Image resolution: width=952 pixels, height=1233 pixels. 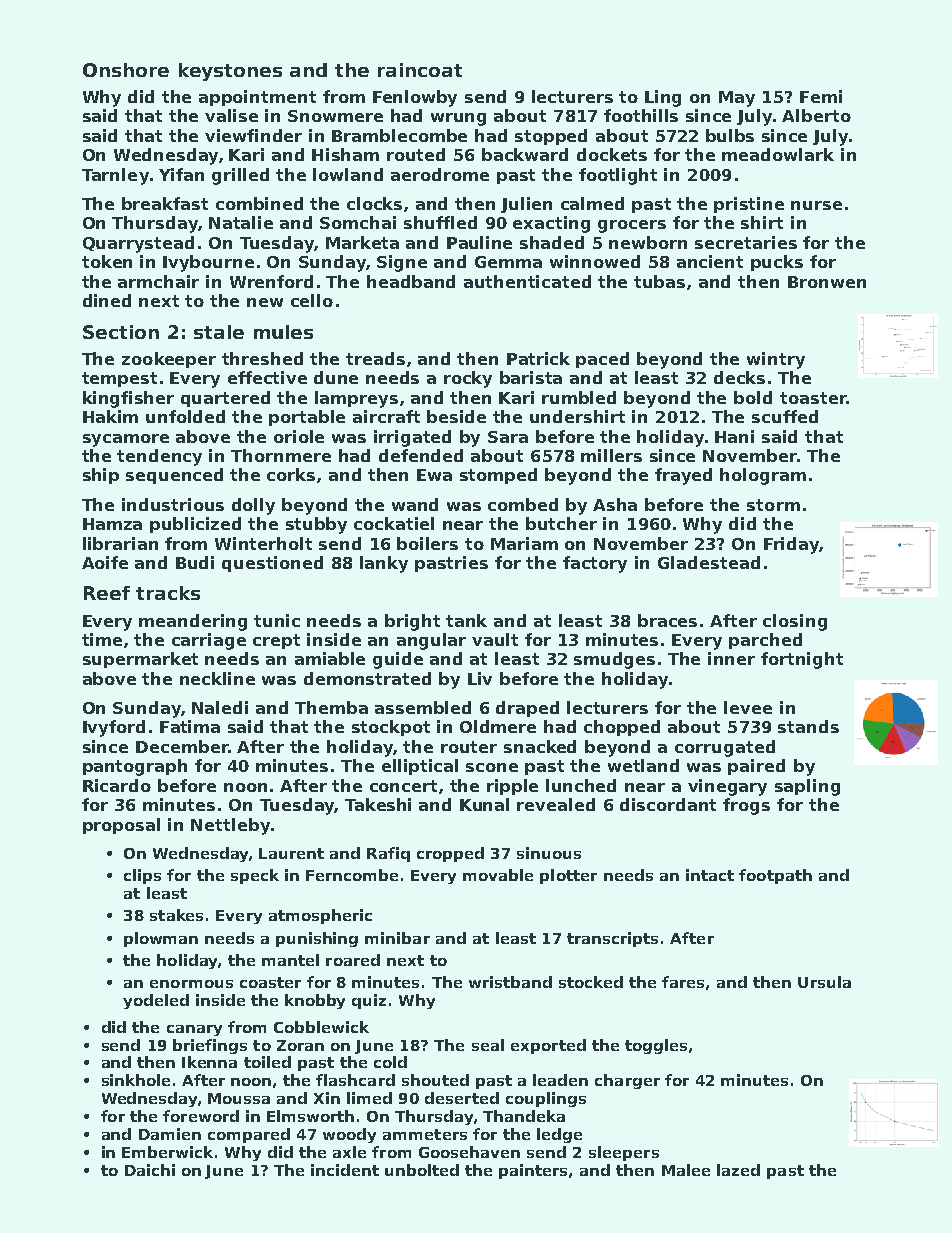 What do you see at coordinates (174, 476) in the document?
I see `sequenced` at bounding box center [174, 476].
